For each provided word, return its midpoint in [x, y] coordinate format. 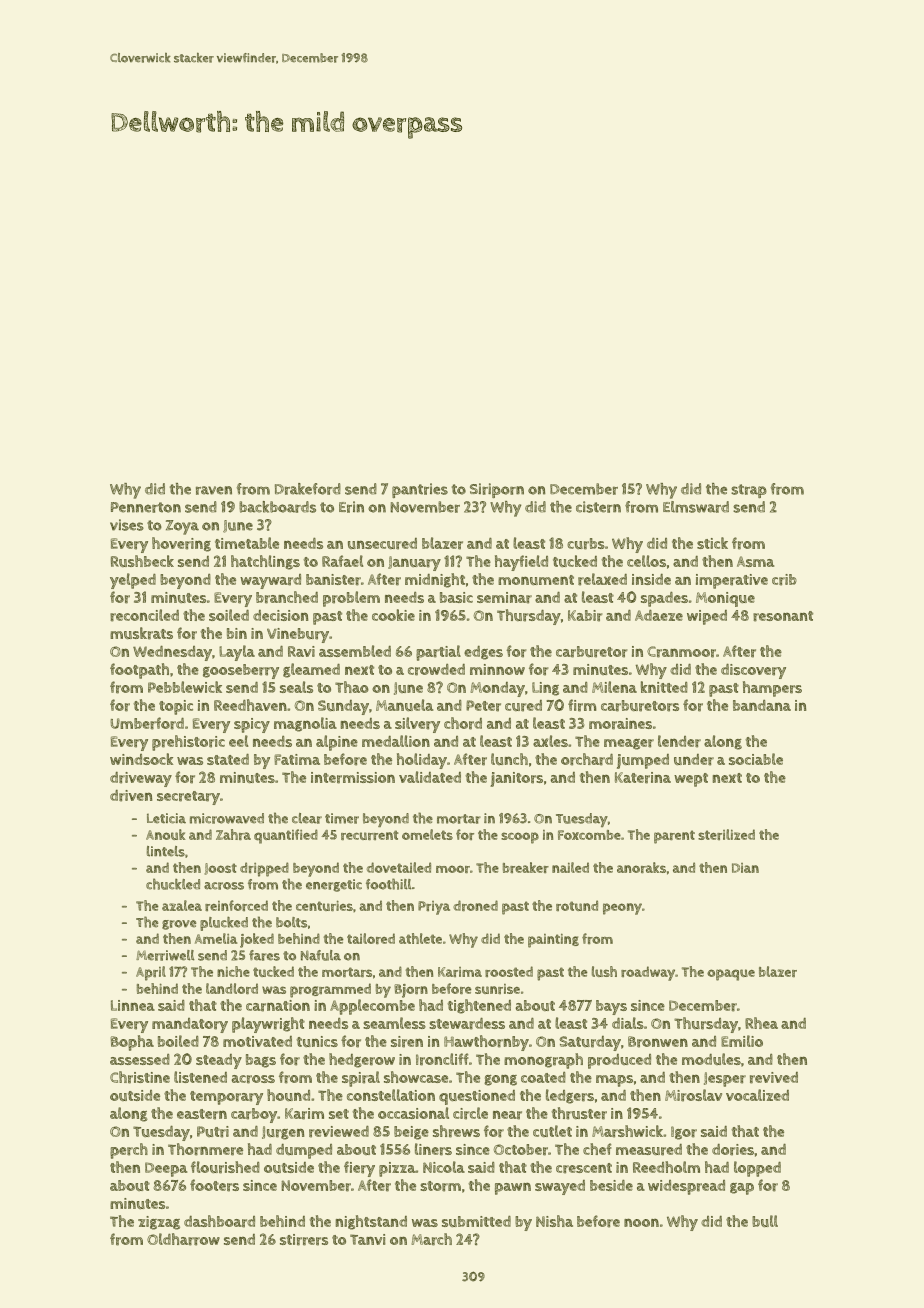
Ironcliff [442, 1059]
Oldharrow [183, 1239]
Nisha [554, 1221]
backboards [277, 507]
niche [233, 971]
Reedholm [666, 1167]
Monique [725, 599]
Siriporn [497, 490]
